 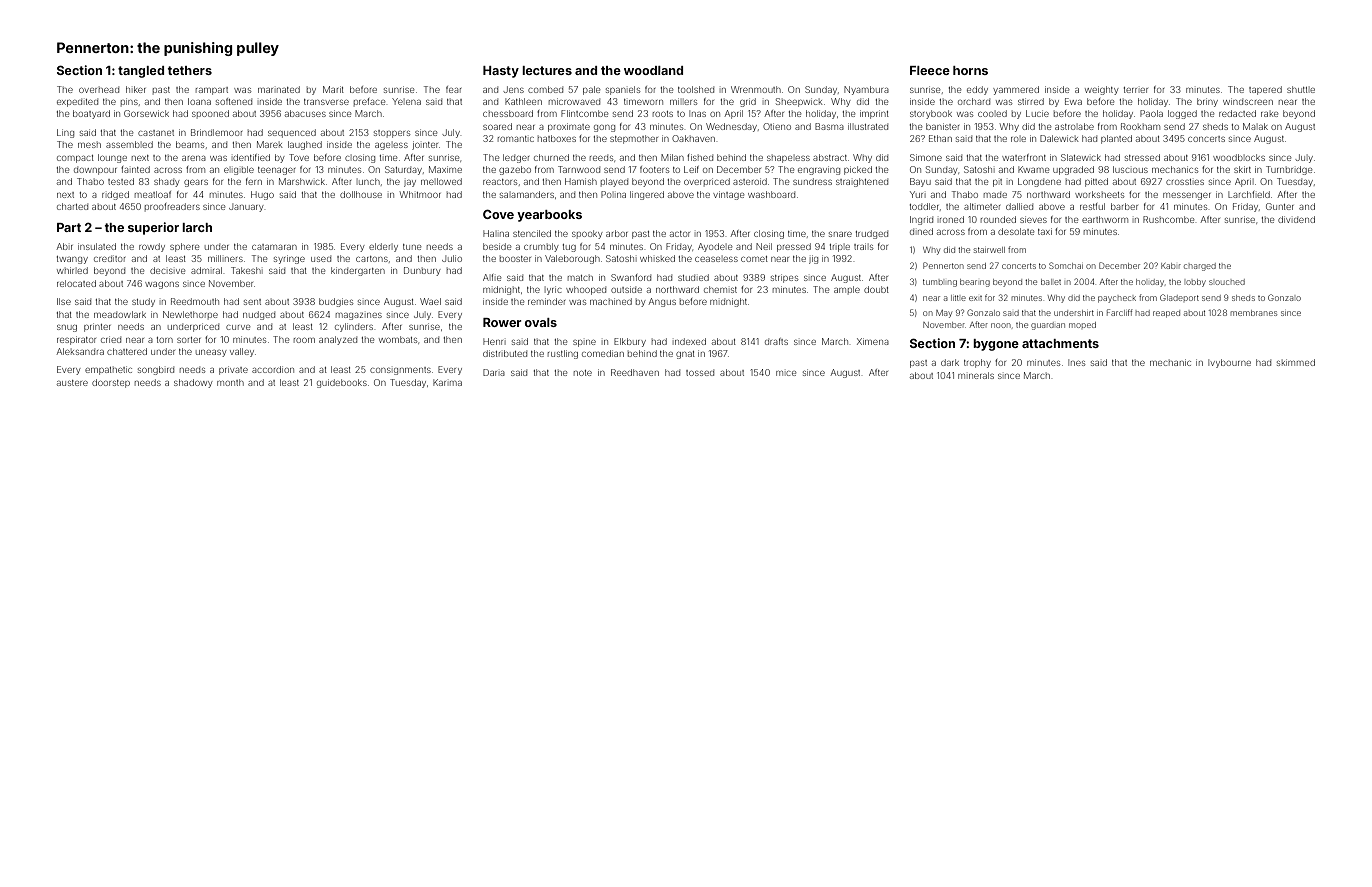 What do you see at coordinates (750, 181) in the screenshot?
I see `asteroid` at bounding box center [750, 181].
